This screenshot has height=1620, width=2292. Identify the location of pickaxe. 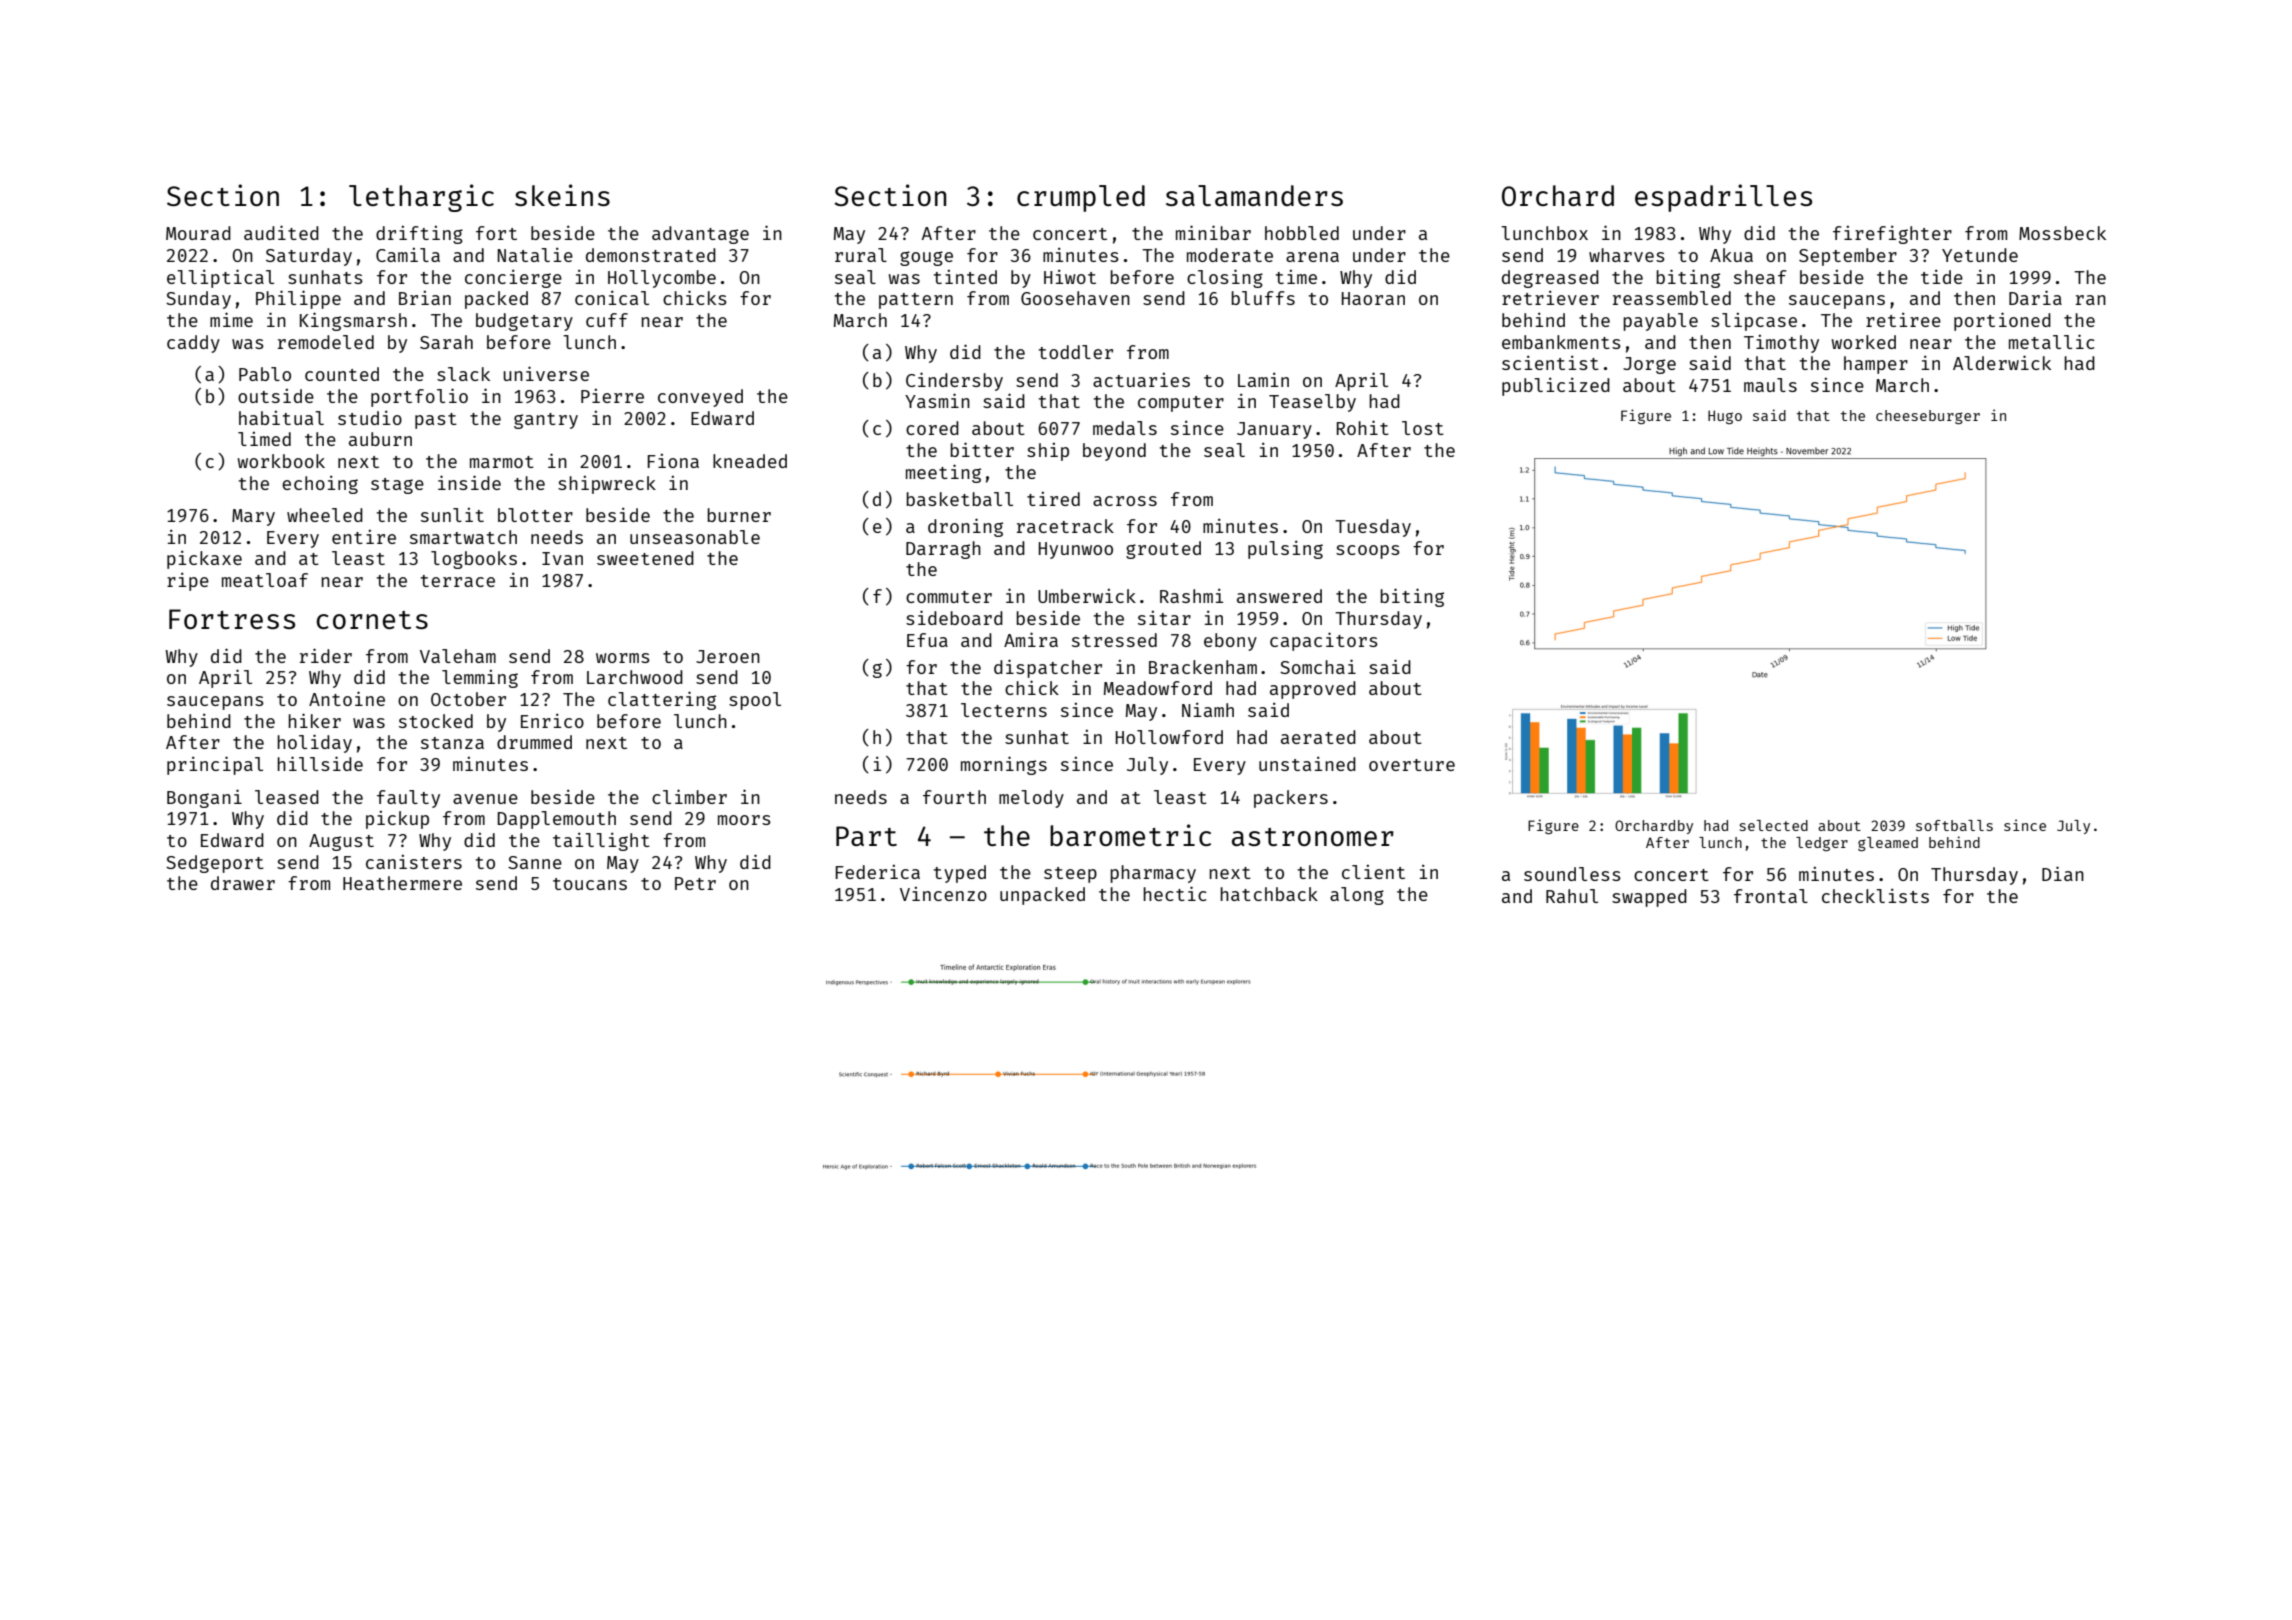
(204, 559).
